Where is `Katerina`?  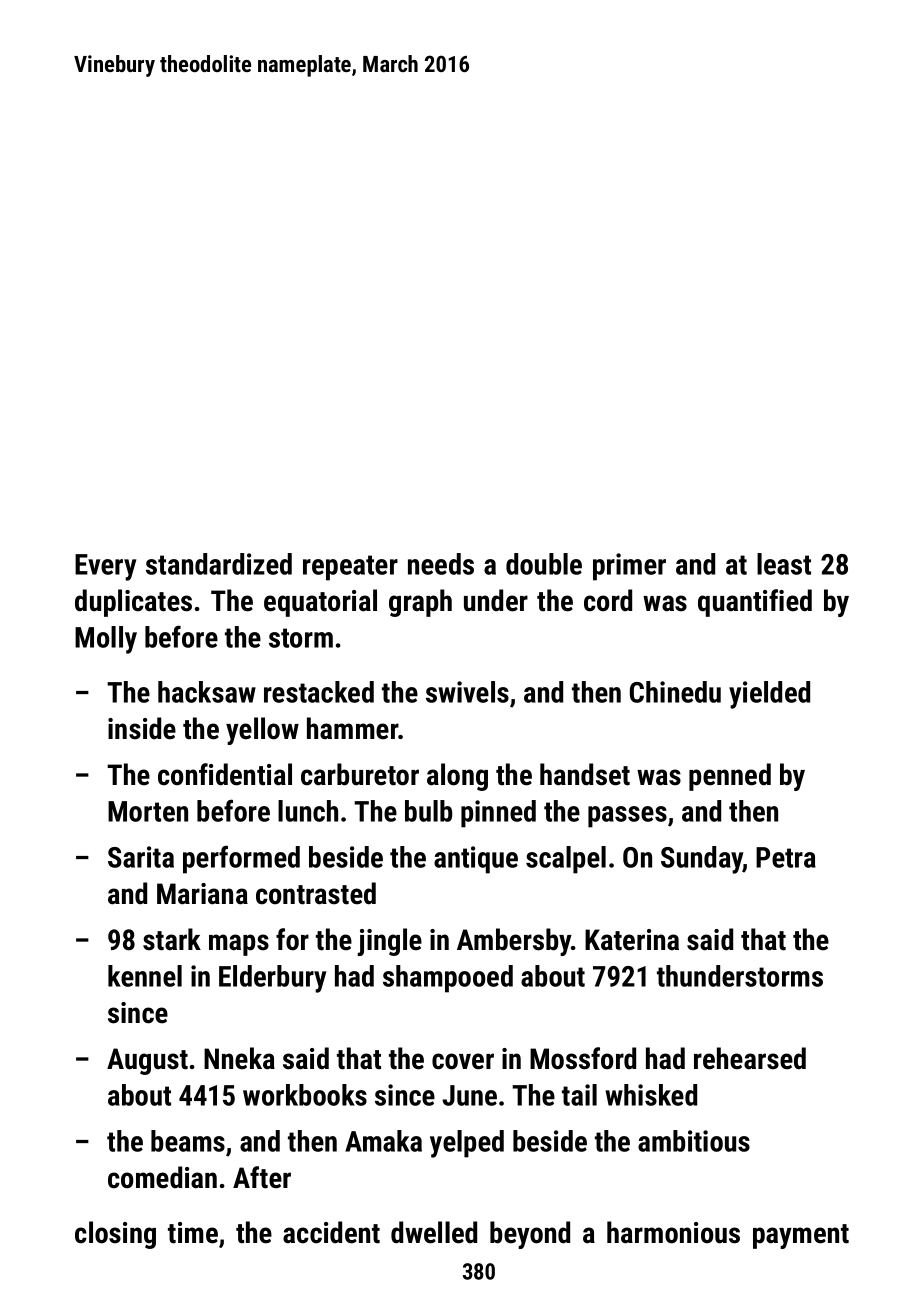 Katerina is located at coordinates (632, 940).
